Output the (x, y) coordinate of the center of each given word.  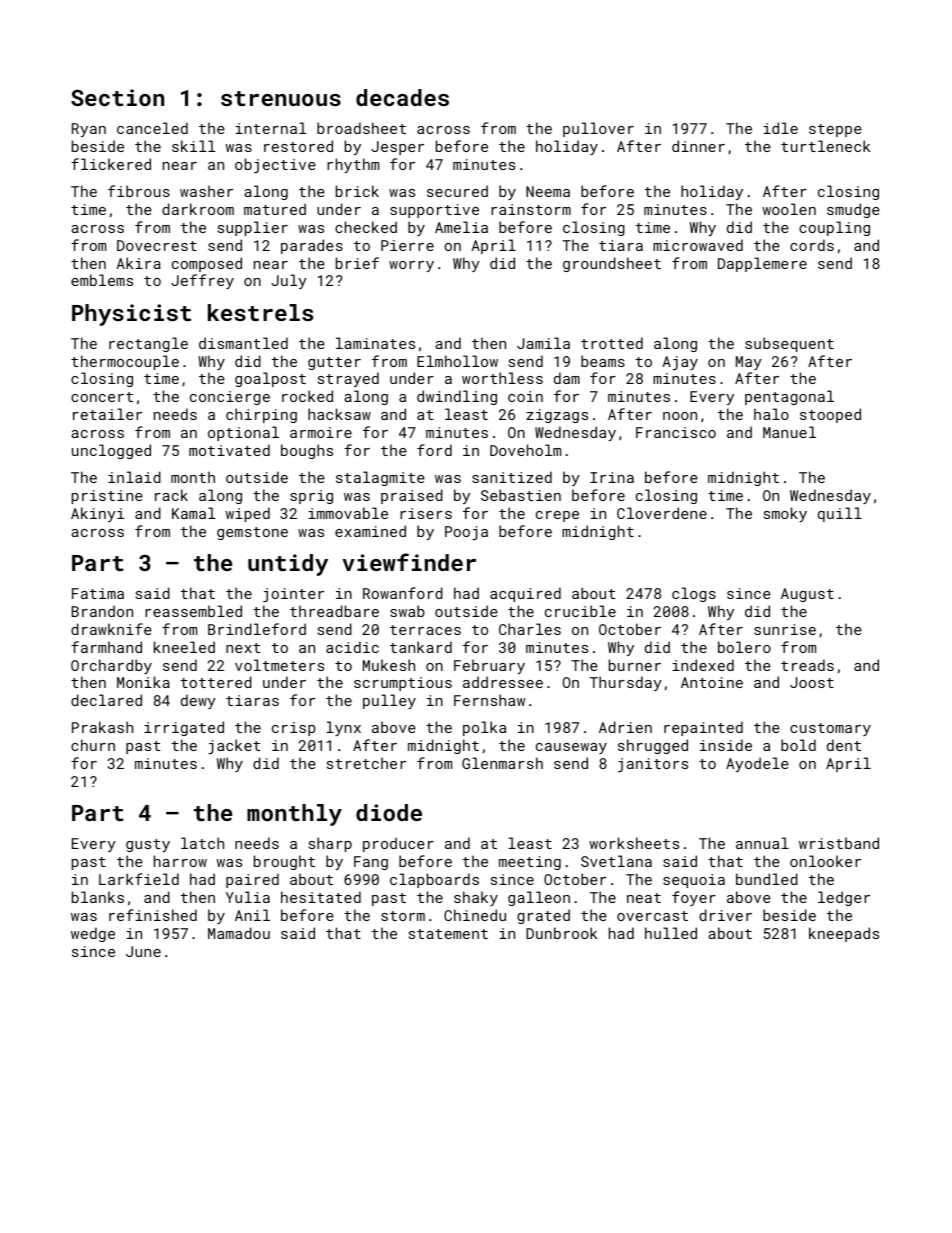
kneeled (184, 647)
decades (402, 97)
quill (840, 514)
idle (781, 128)
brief (357, 263)
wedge (93, 934)
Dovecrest (157, 245)
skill (193, 146)
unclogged (111, 451)
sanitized (512, 477)
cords (812, 245)
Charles (530, 629)
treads (807, 665)
